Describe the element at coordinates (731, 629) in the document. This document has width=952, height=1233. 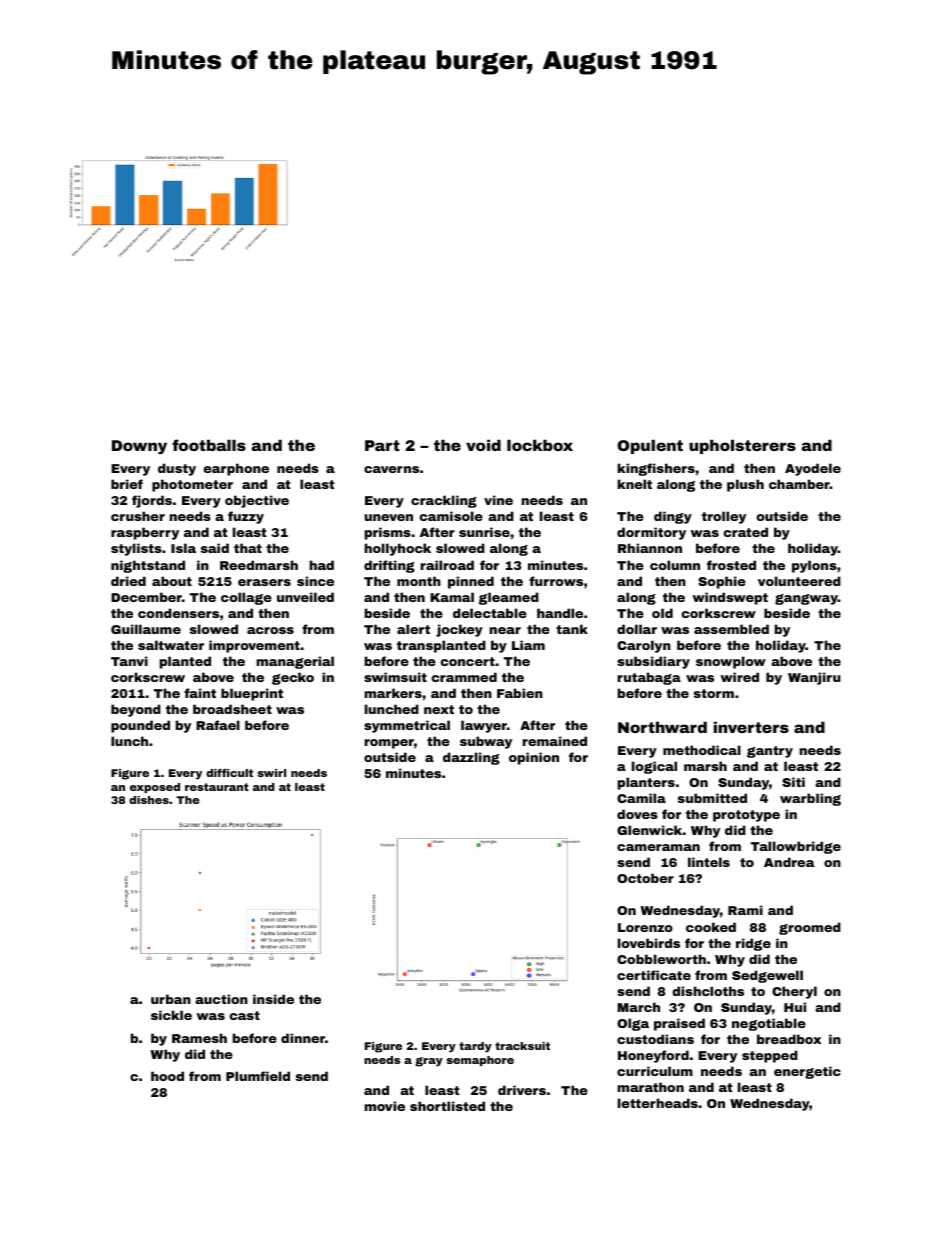
I see `assembled` at that location.
